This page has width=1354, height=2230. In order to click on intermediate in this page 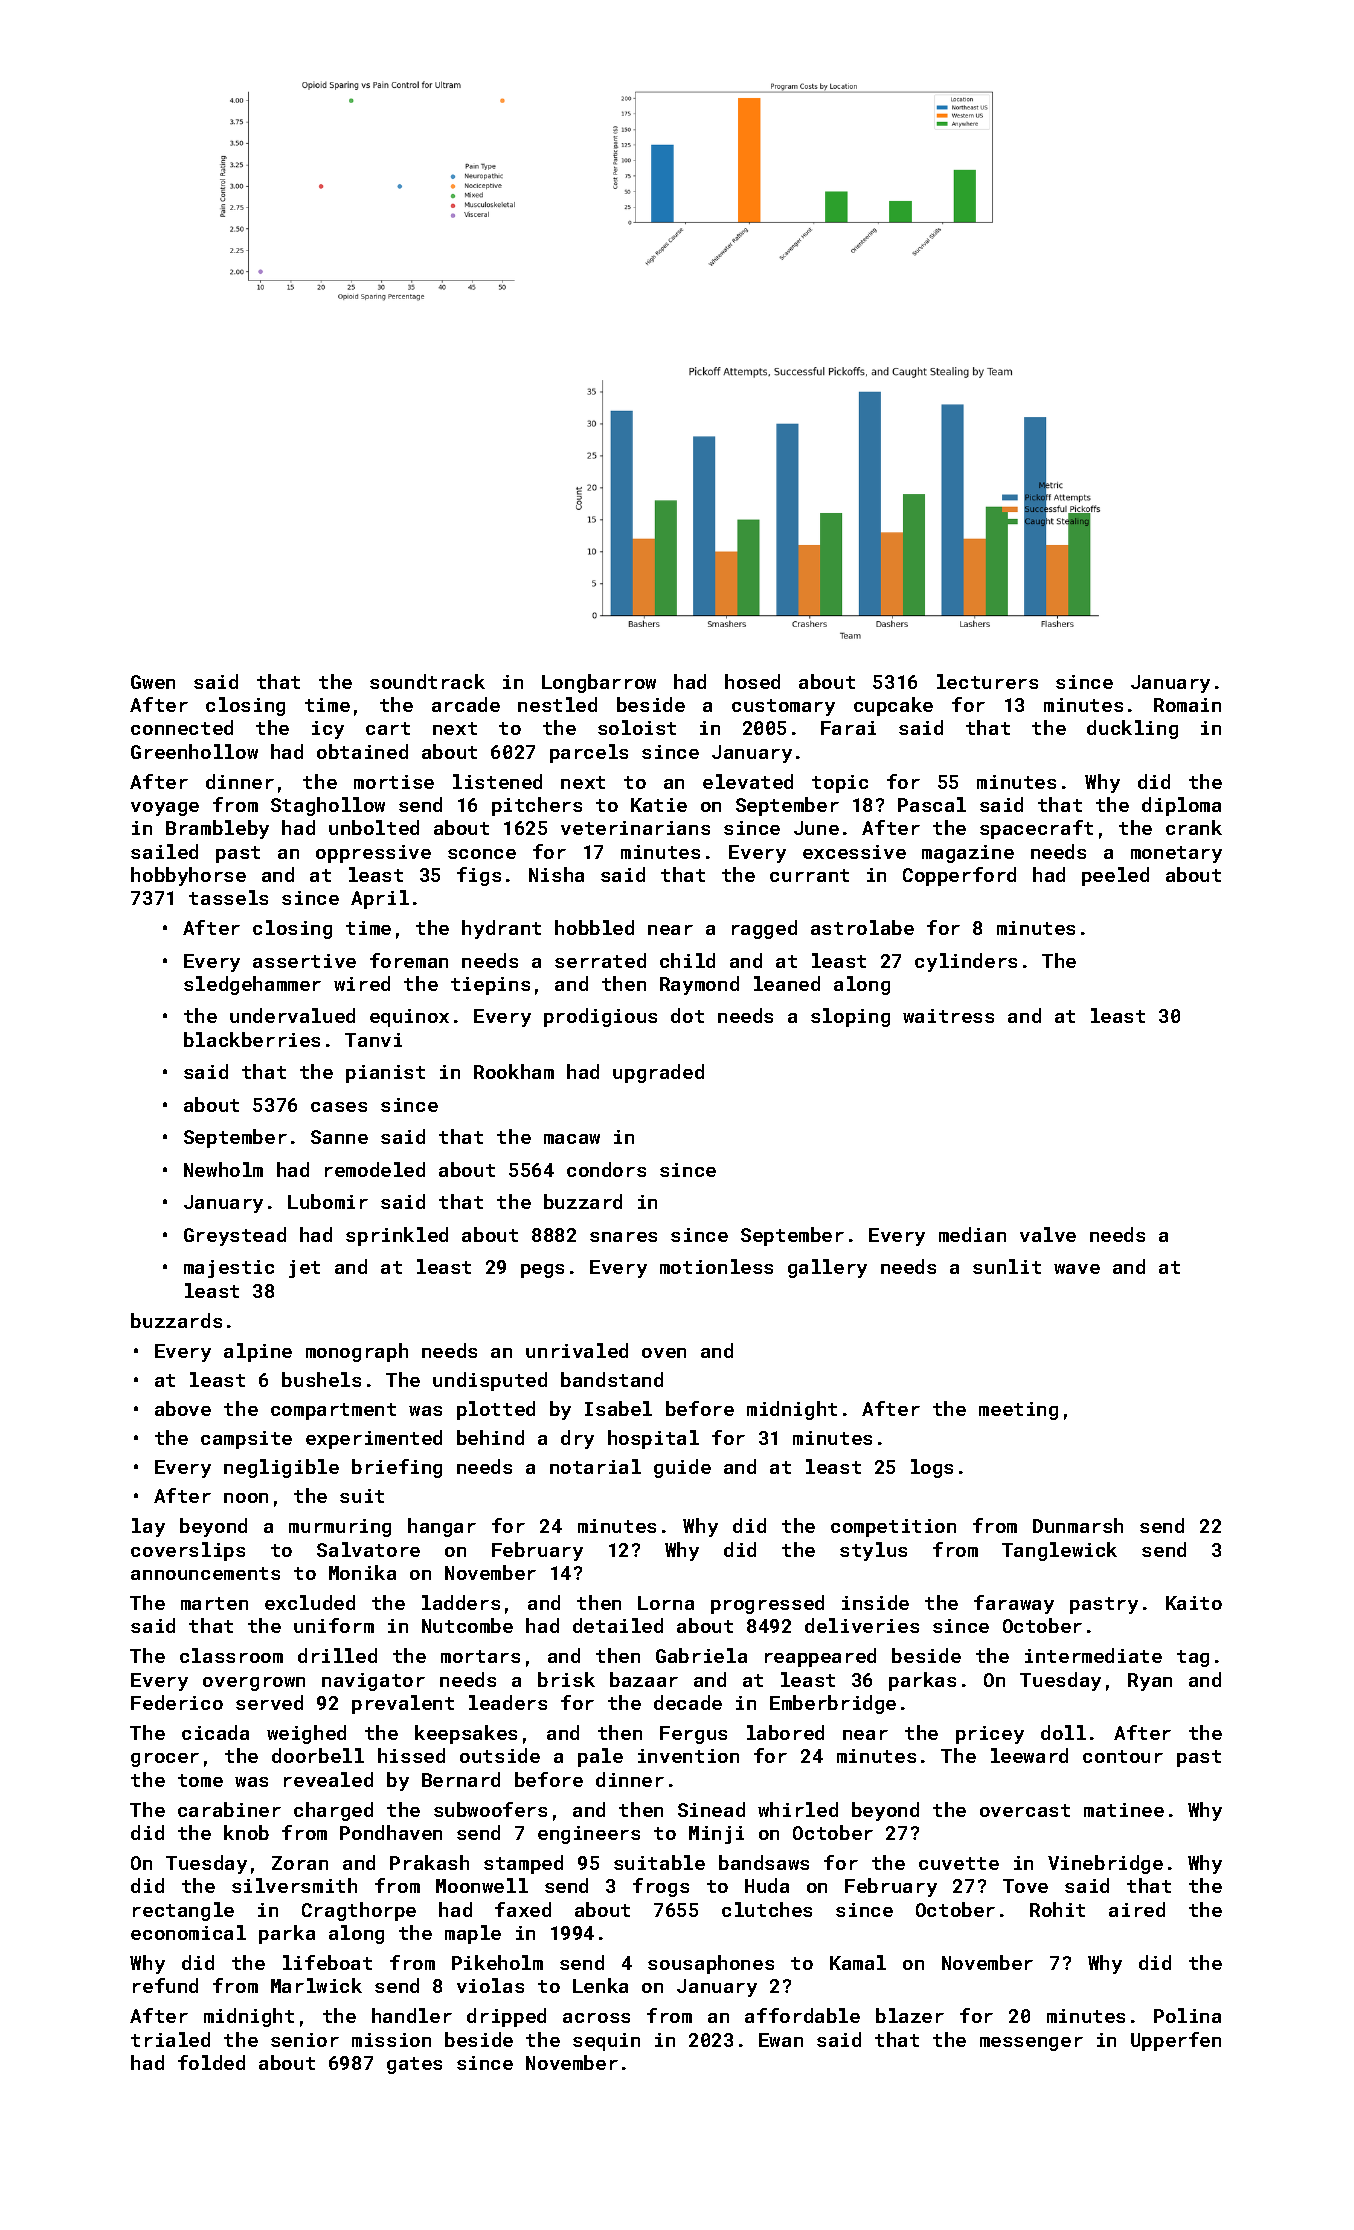, I will do `click(1093, 1655)`.
